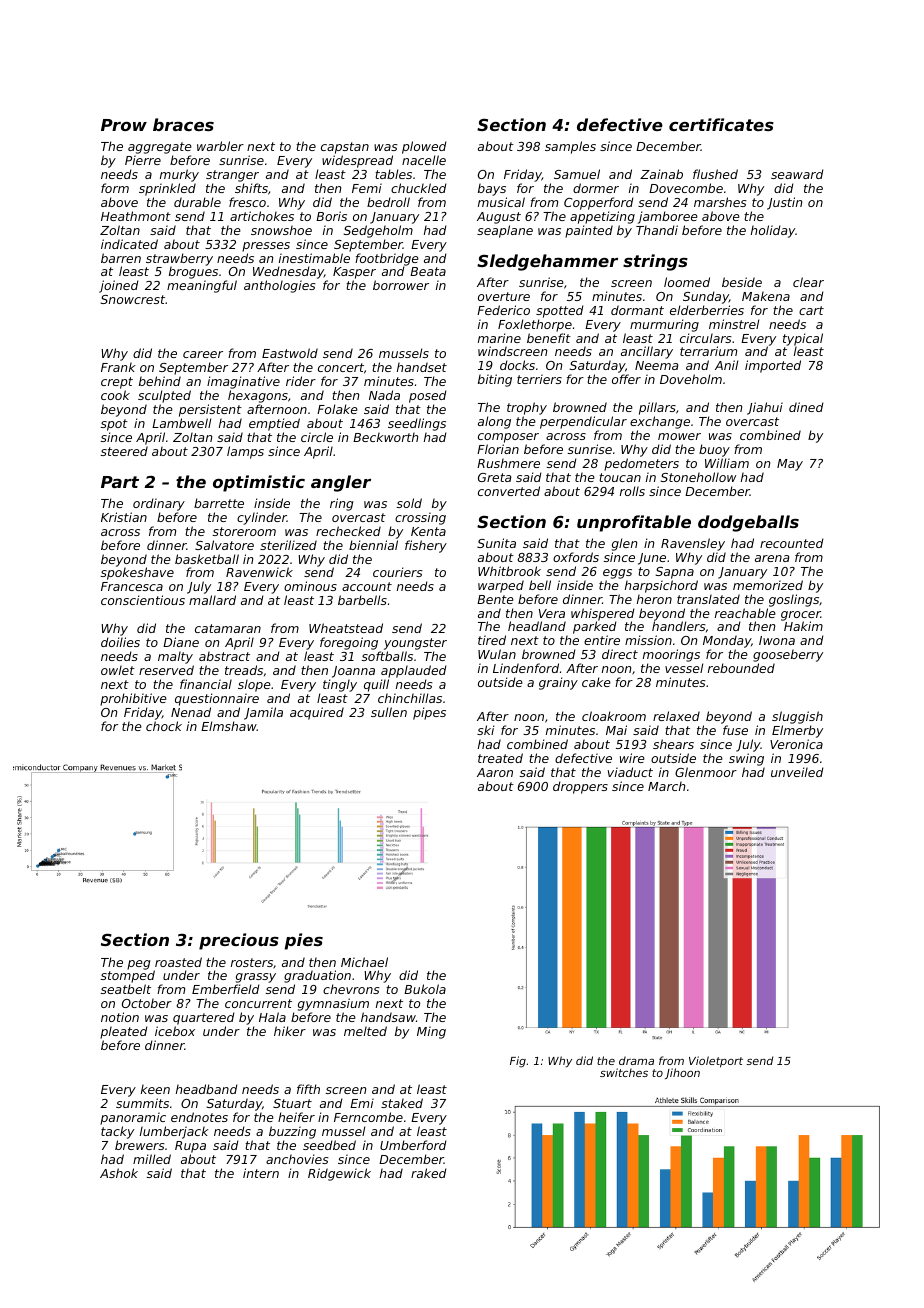 Image resolution: width=924 pixels, height=1308 pixels. What do you see at coordinates (508, 463) in the document?
I see `Rushmere` at bounding box center [508, 463].
